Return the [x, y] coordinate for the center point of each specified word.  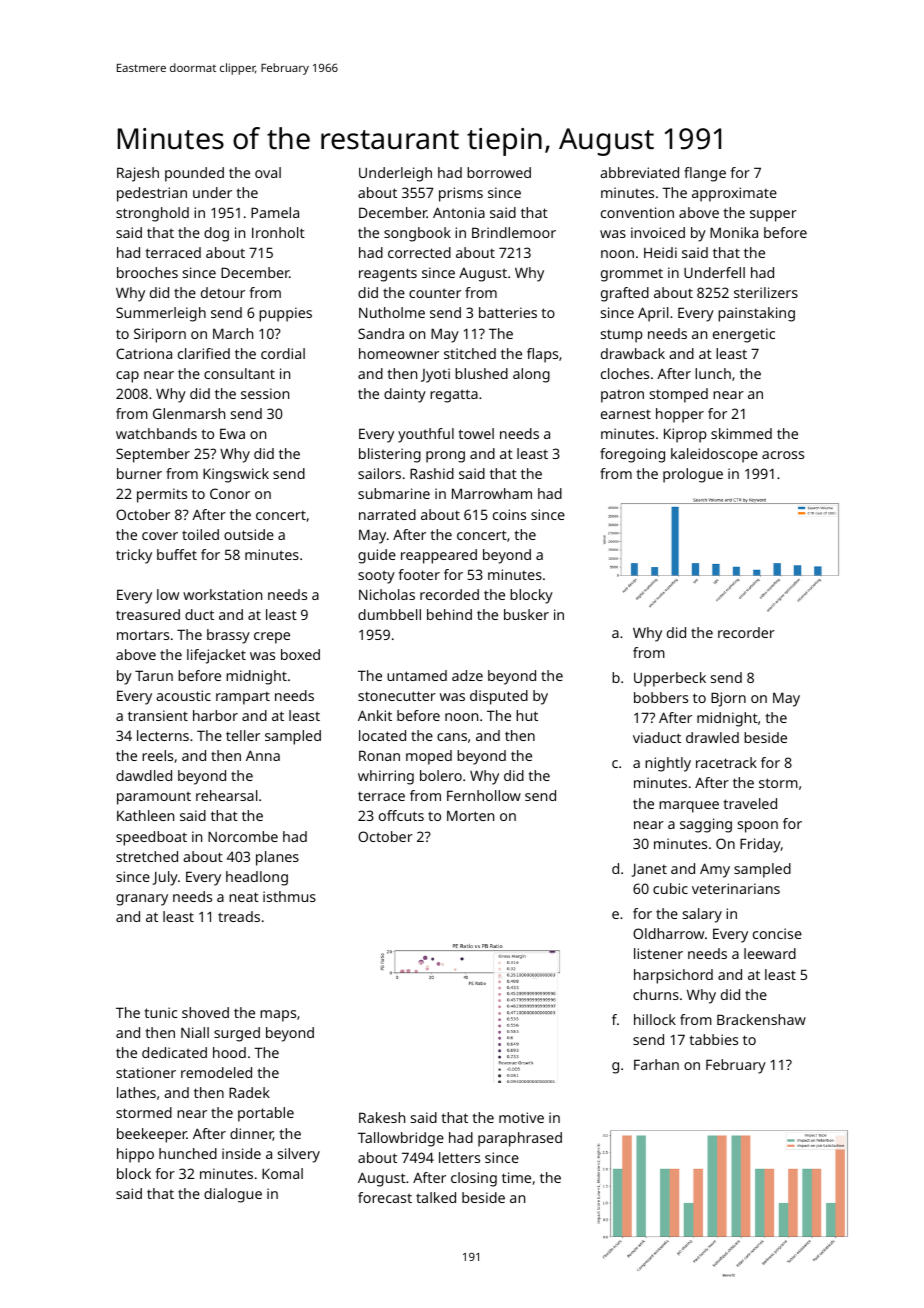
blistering [390, 455]
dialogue [233, 1195]
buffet [177, 554]
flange [705, 174]
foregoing [632, 455]
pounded [194, 174]
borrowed [499, 172]
